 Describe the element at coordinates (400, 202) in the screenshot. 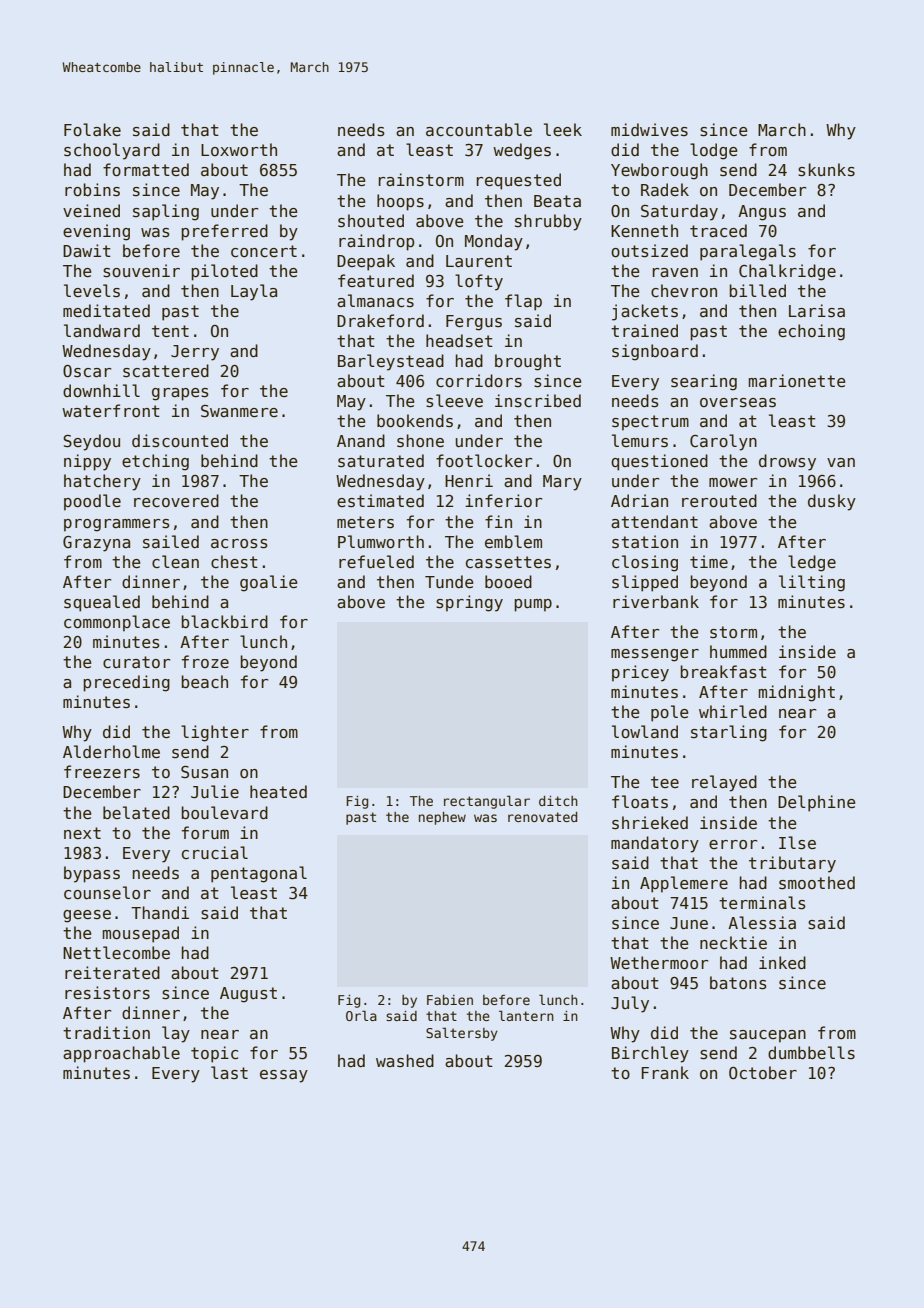

I see `hoops` at that location.
